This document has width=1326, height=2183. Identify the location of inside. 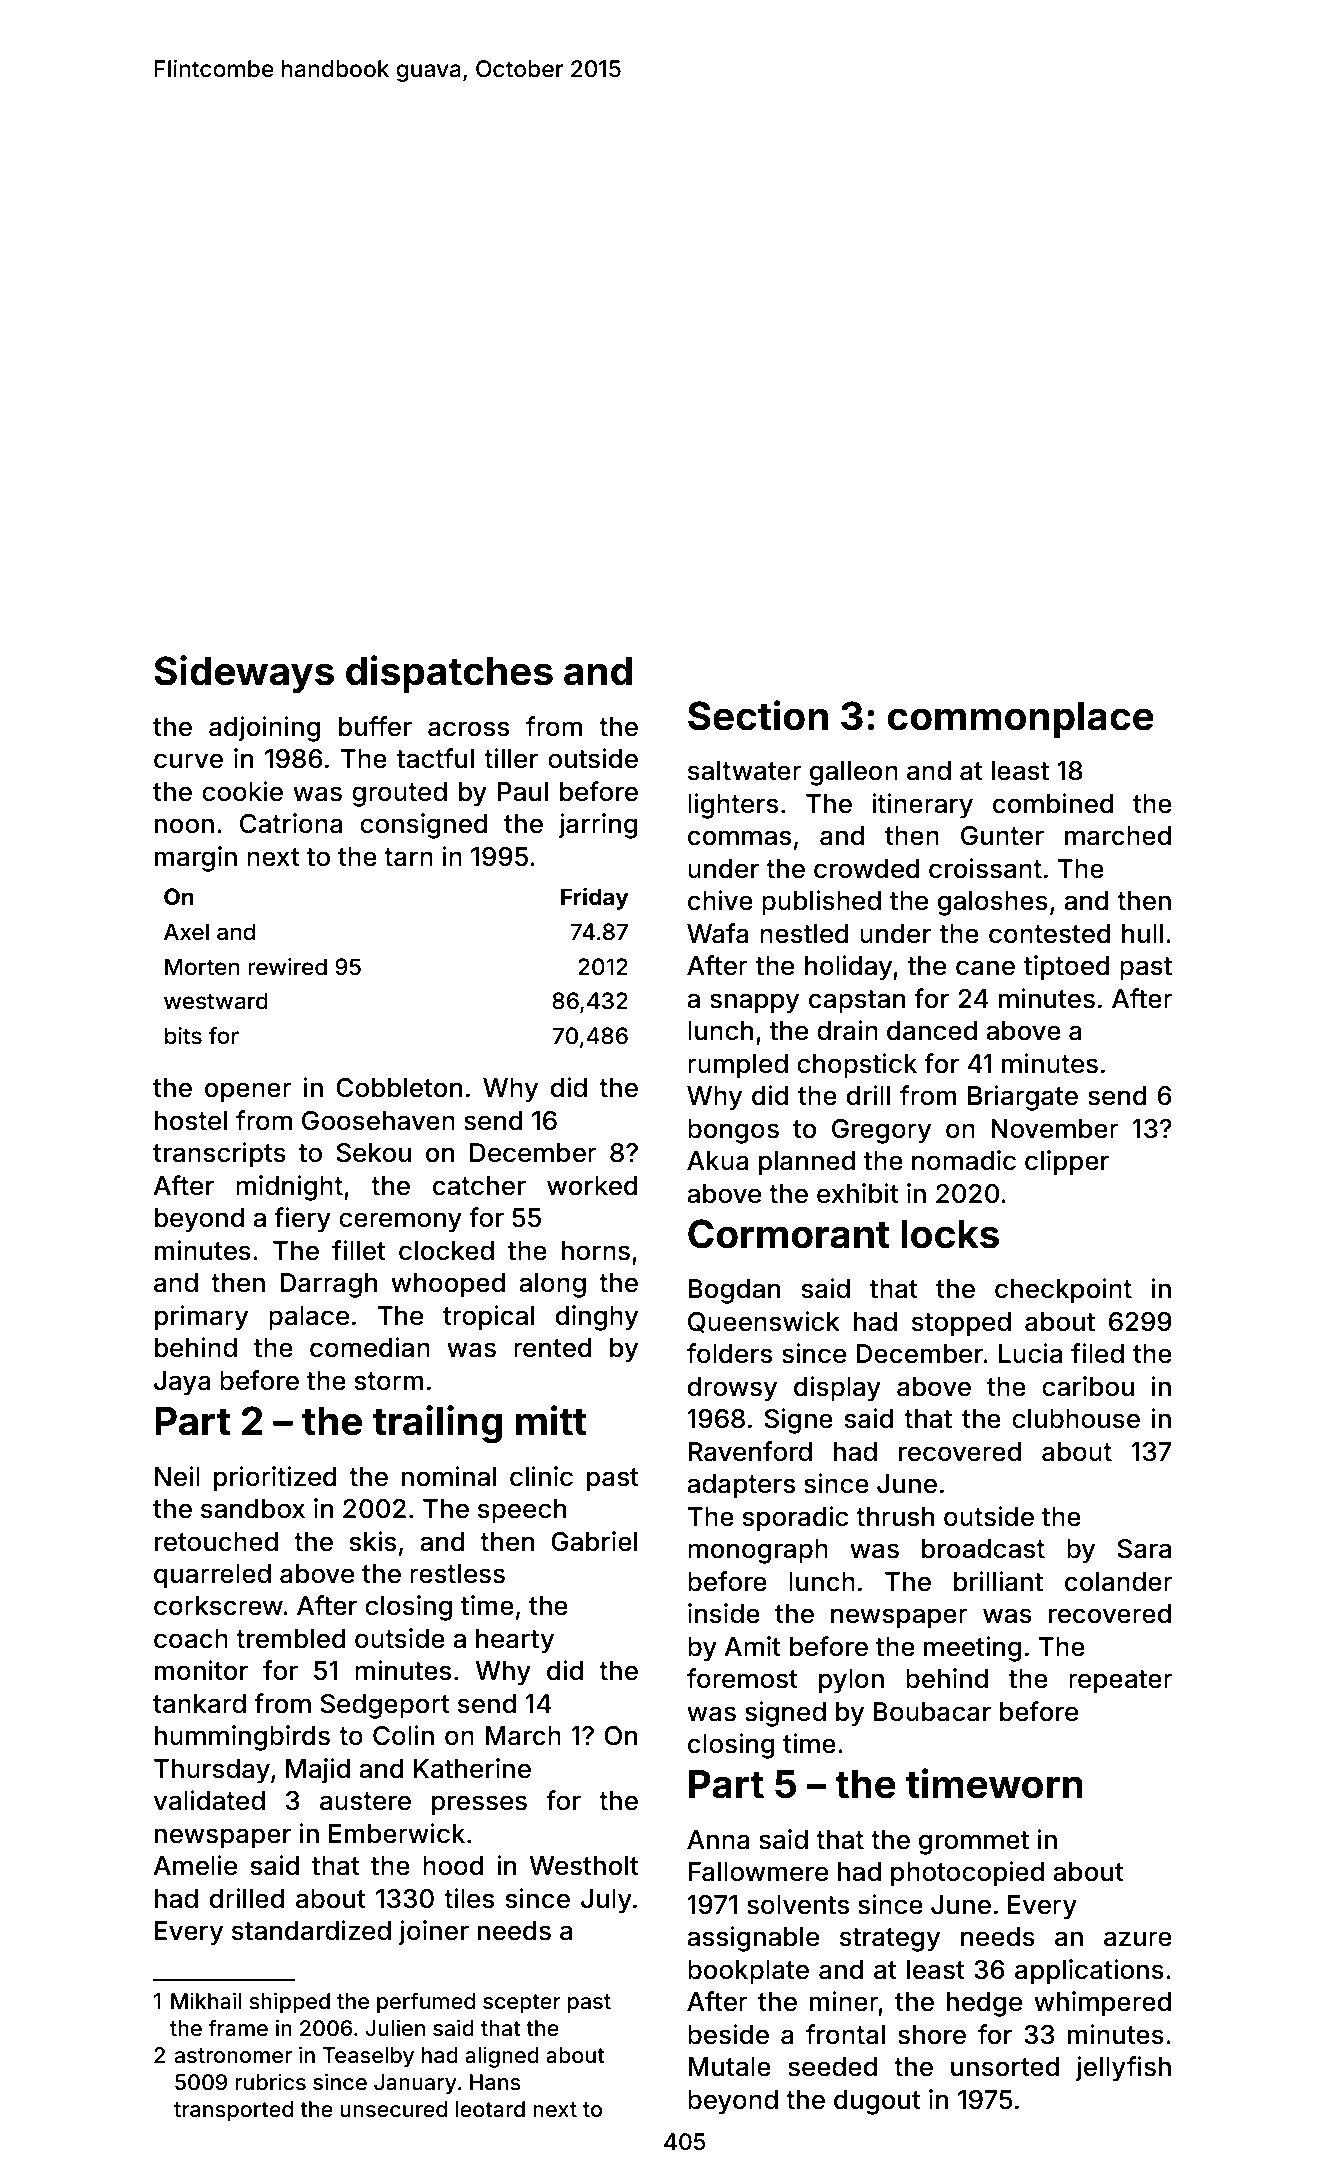
(724, 1613).
